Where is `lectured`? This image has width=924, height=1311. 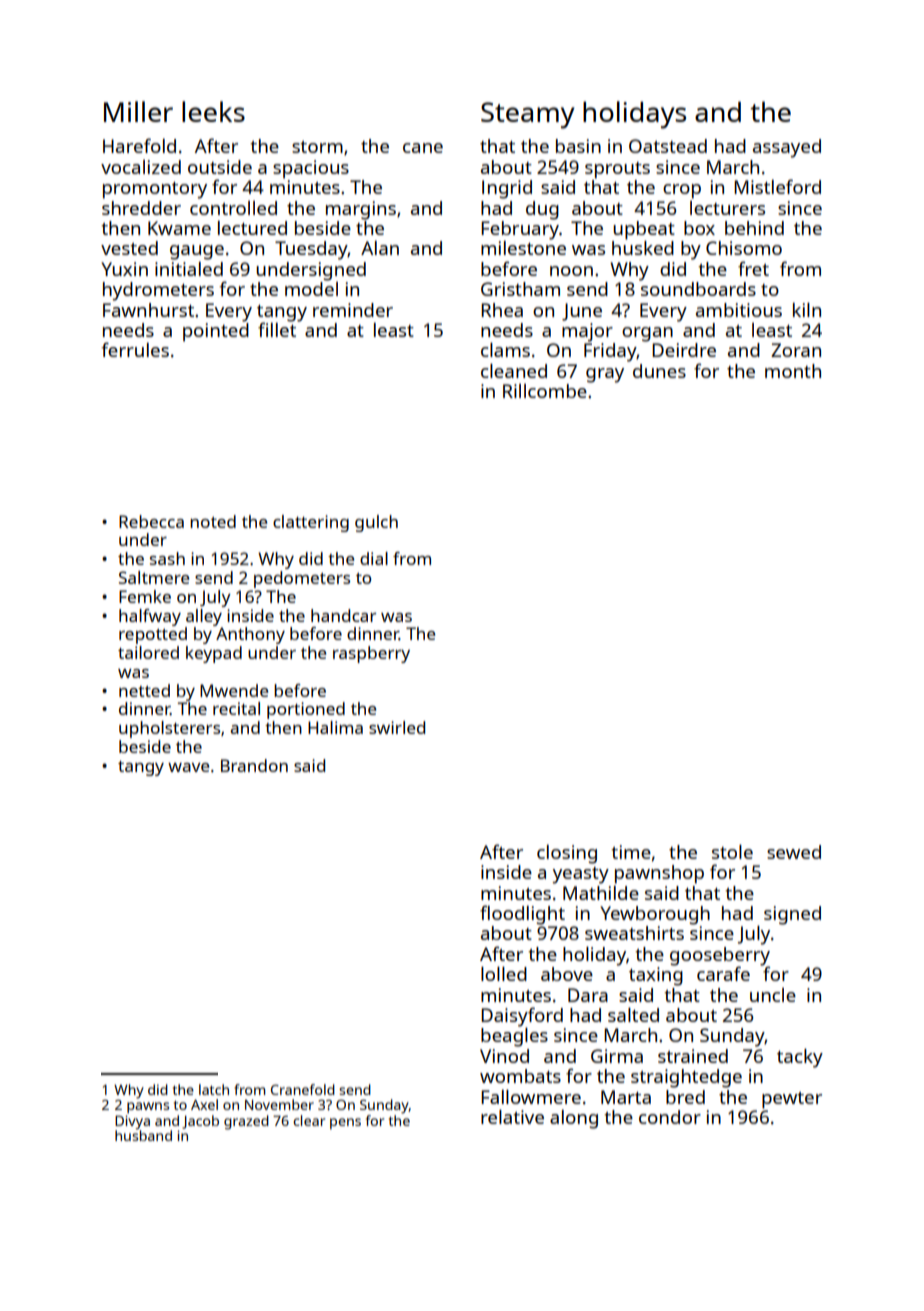
lectured is located at coordinates (252, 228).
